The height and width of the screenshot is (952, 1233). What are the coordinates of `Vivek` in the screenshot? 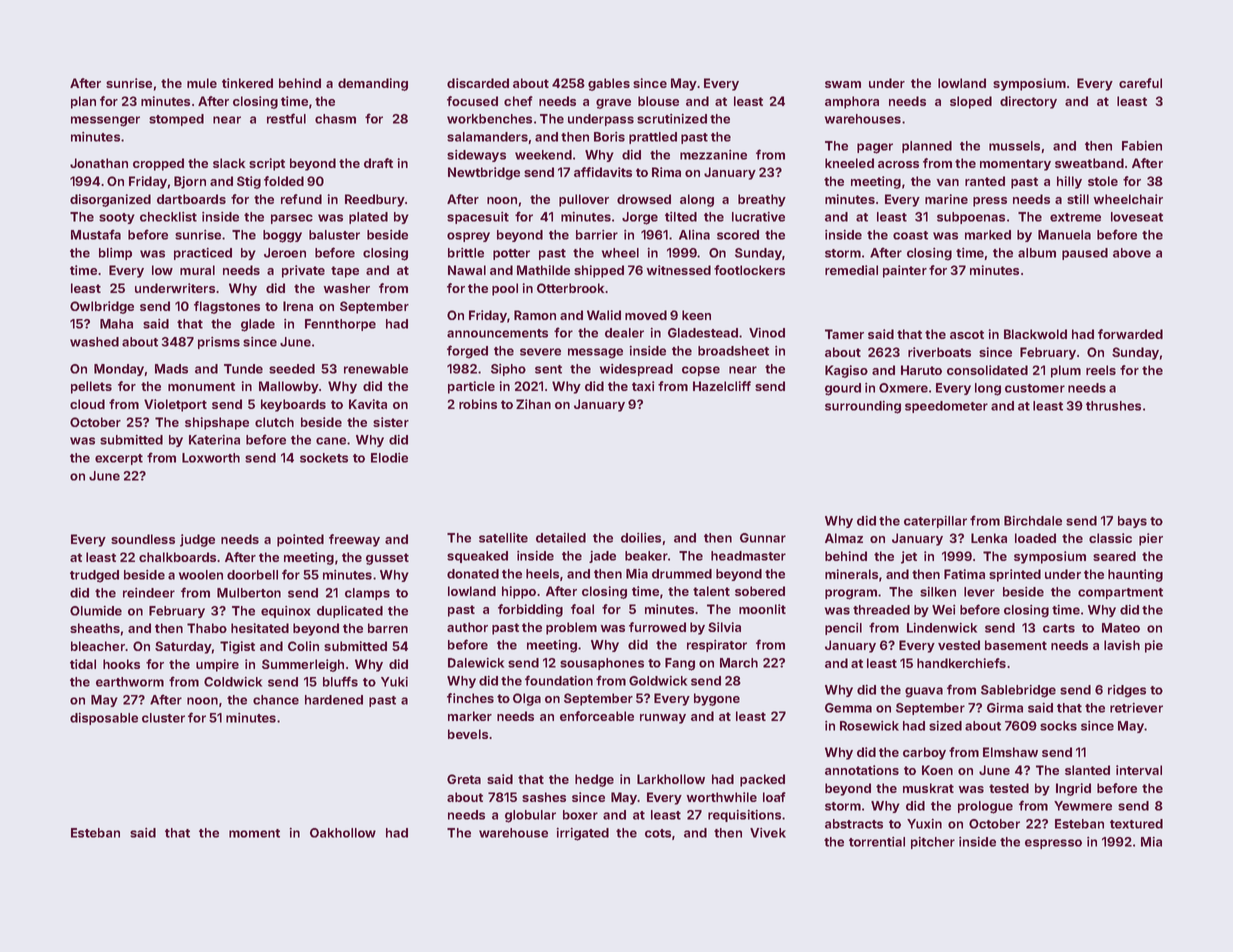 It's located at (768, 833).
